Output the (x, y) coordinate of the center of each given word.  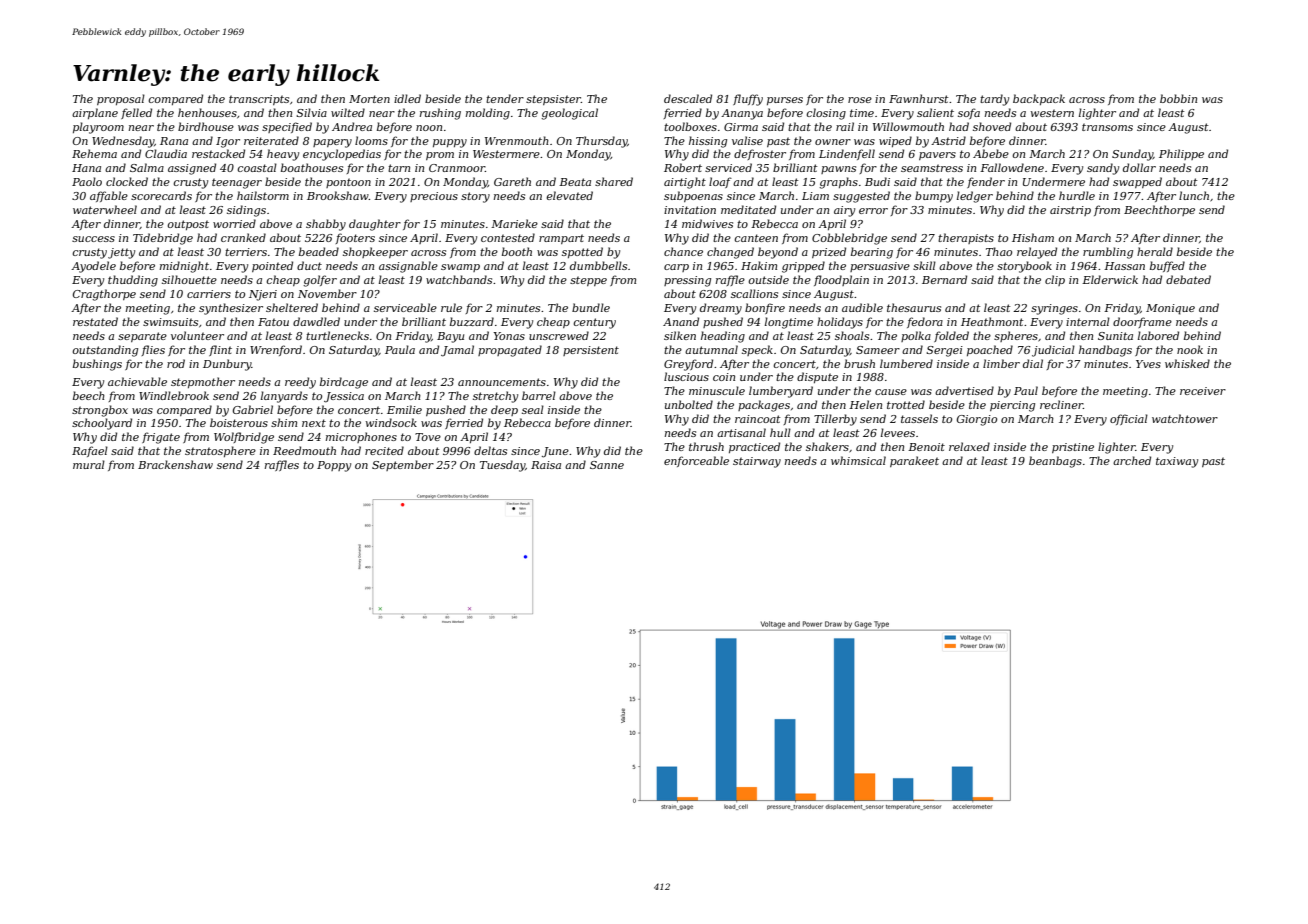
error (873, 211)
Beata (575, 182)
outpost (188, 225)
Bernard (944, 279)
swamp (460, 268)
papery (332, 143)
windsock (391, 422)
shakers (827, 446)
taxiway (1177, 462)
